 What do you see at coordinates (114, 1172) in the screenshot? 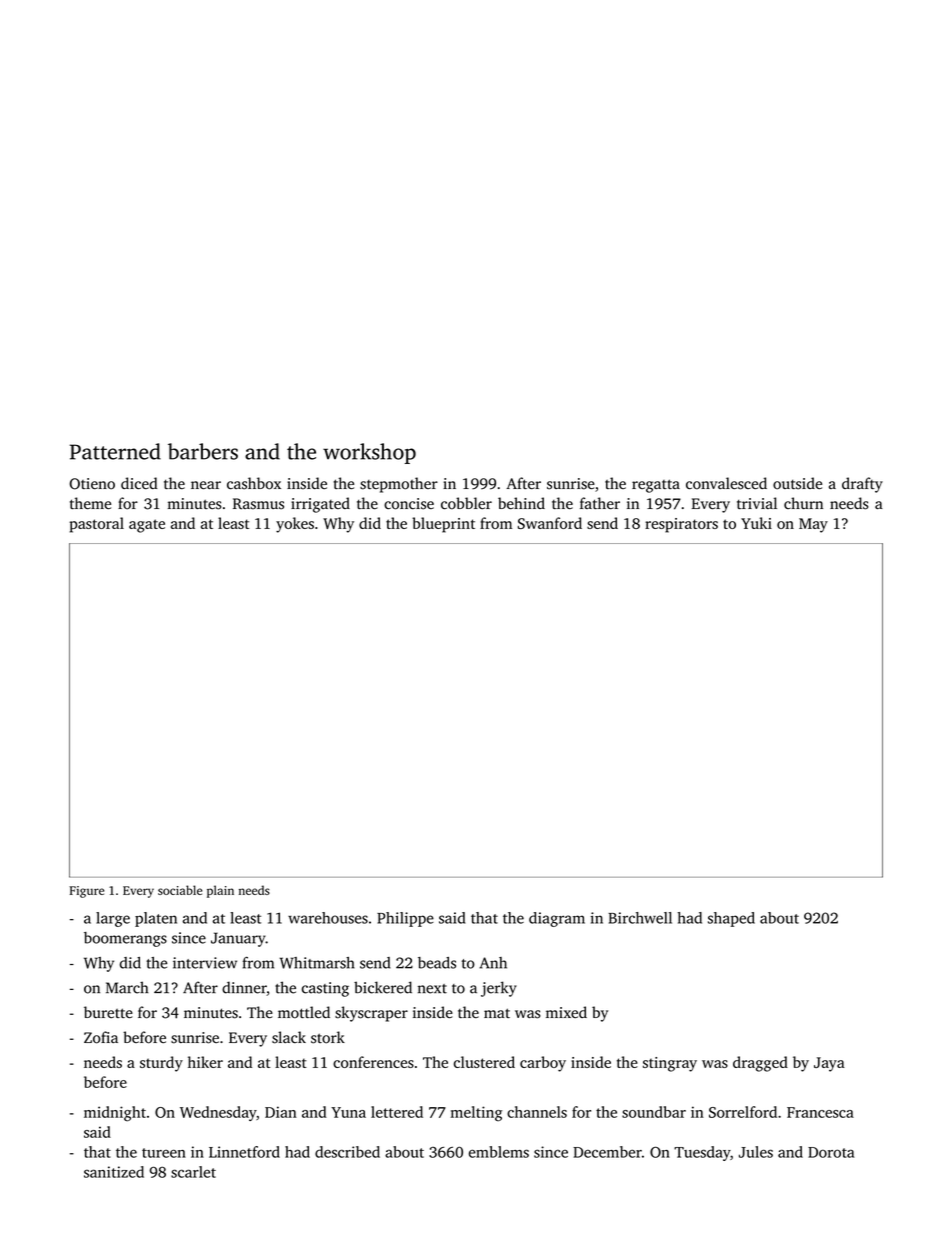
I see `sanitized` at bounding box center [114, 1172].
